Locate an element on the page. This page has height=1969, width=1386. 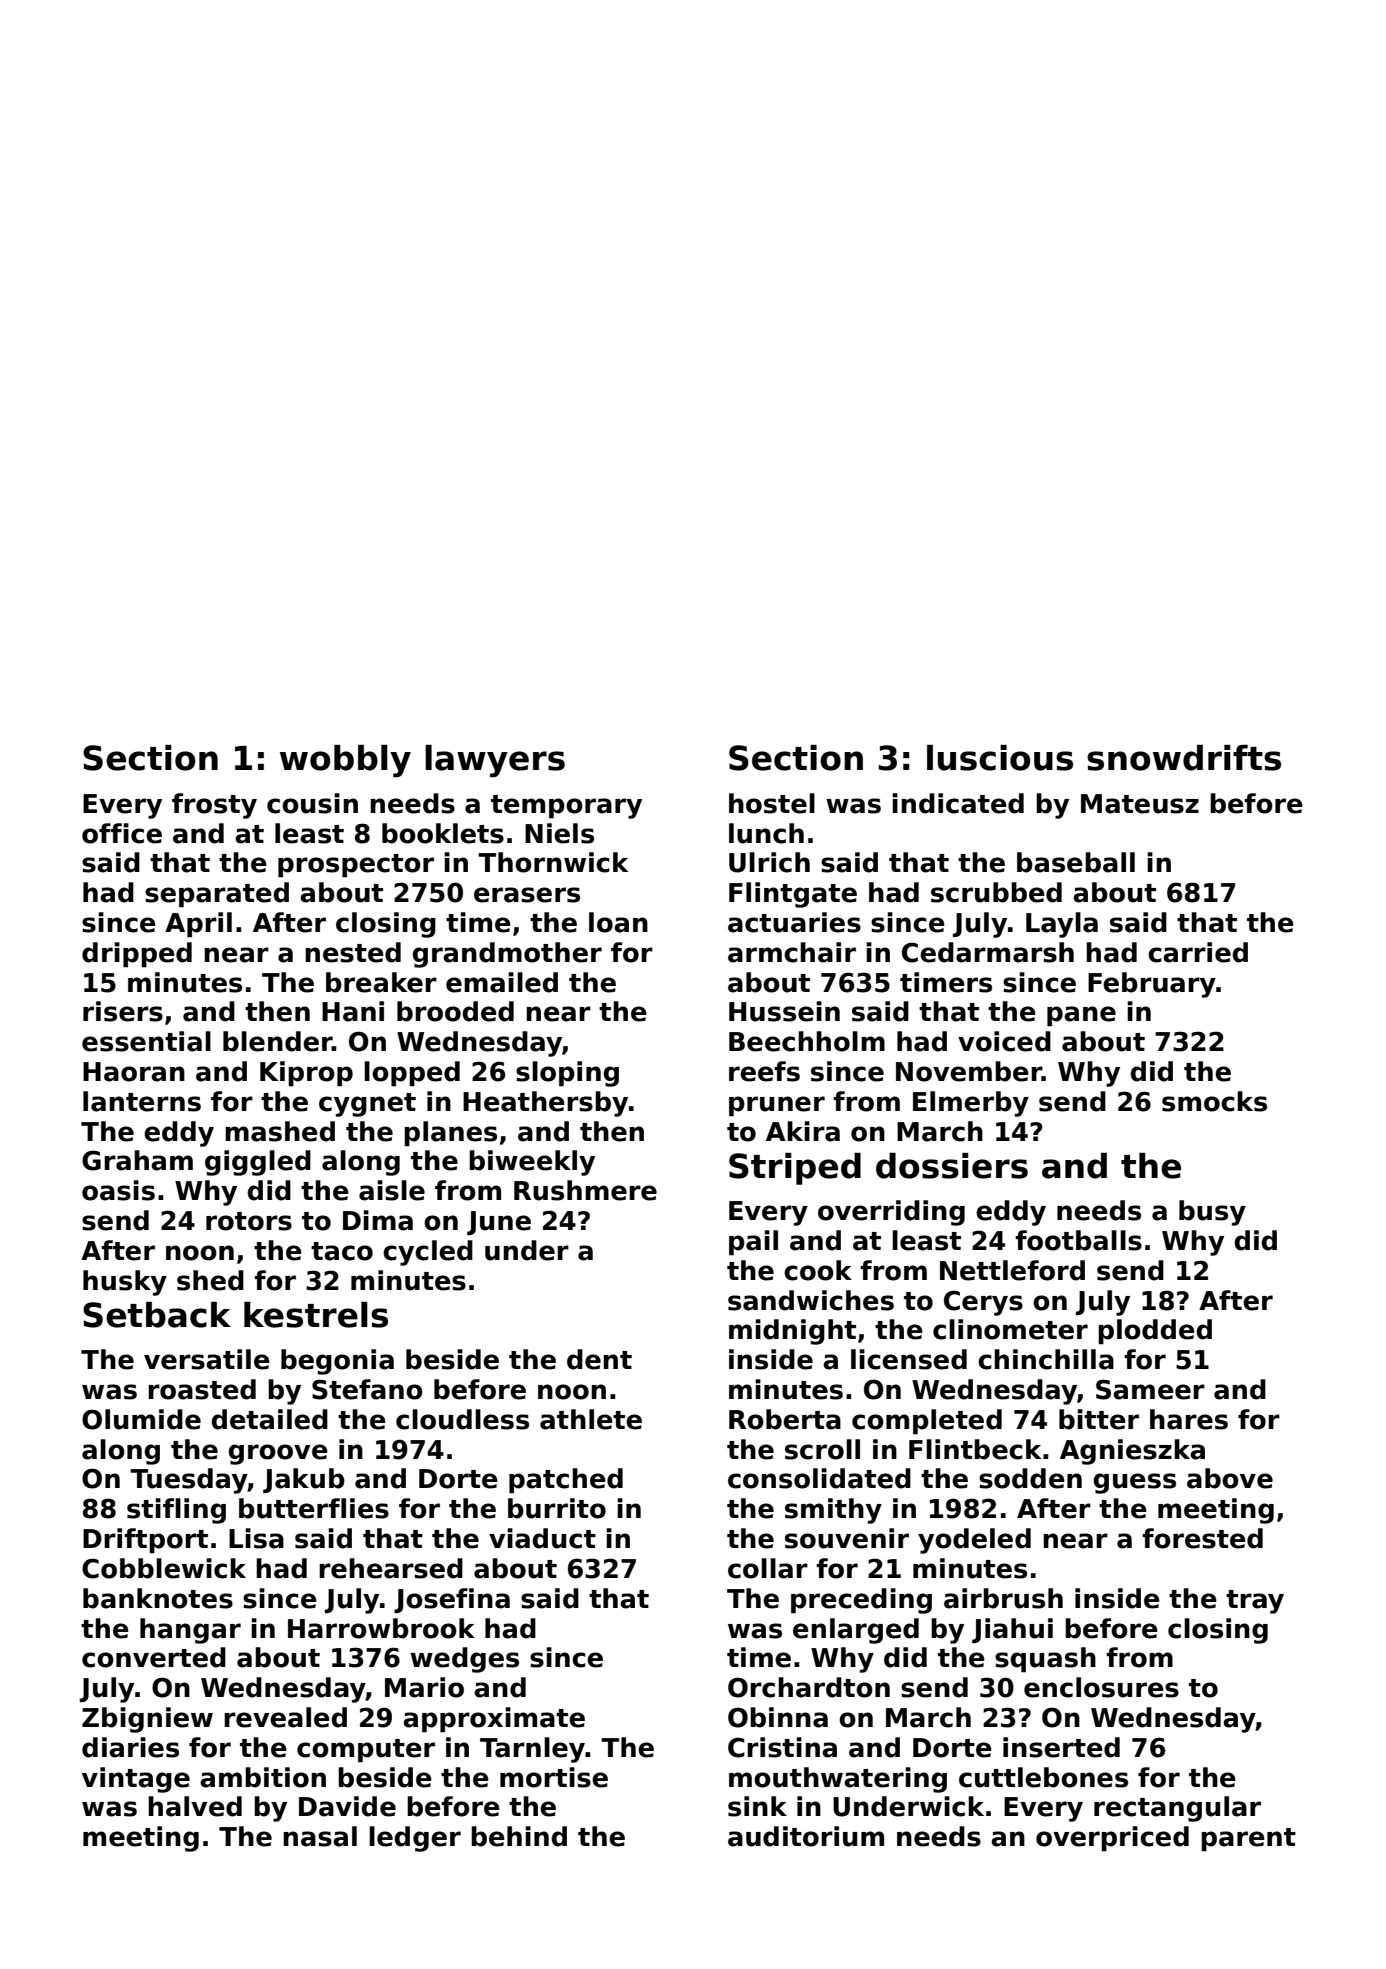
halved is located at coordinates (195, 1806).
